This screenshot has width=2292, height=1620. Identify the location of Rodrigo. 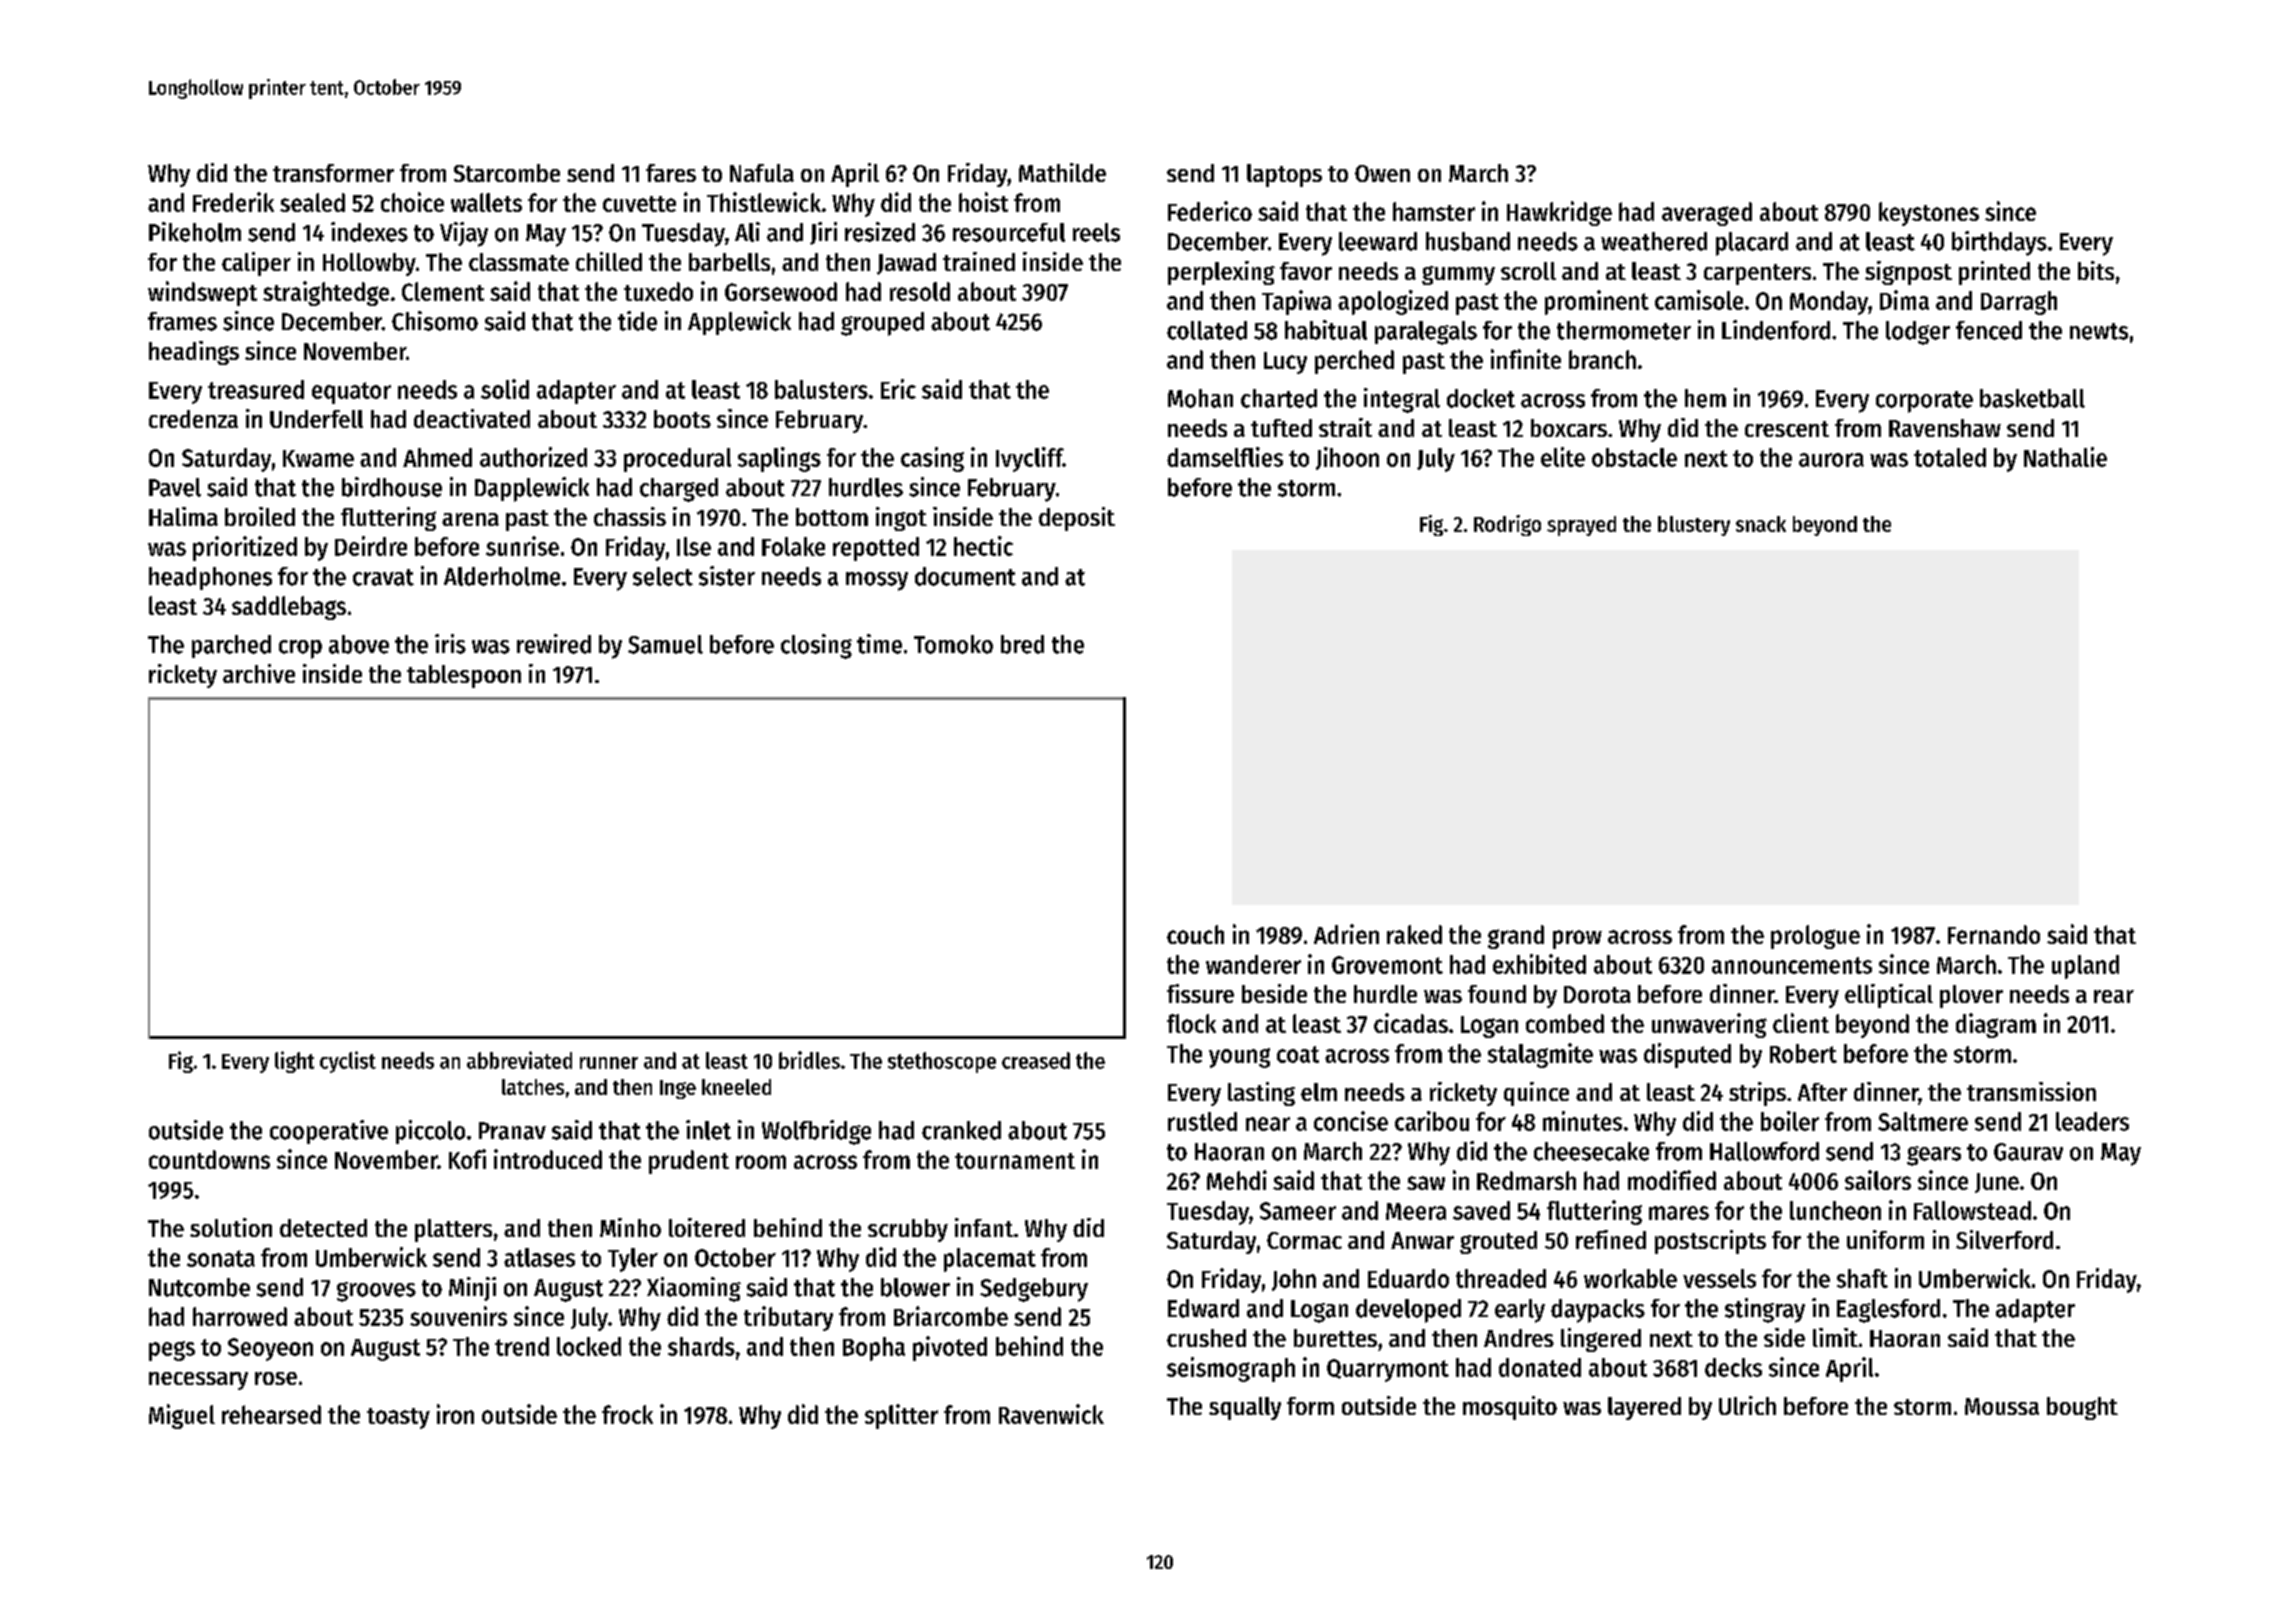
(1507, 525).
